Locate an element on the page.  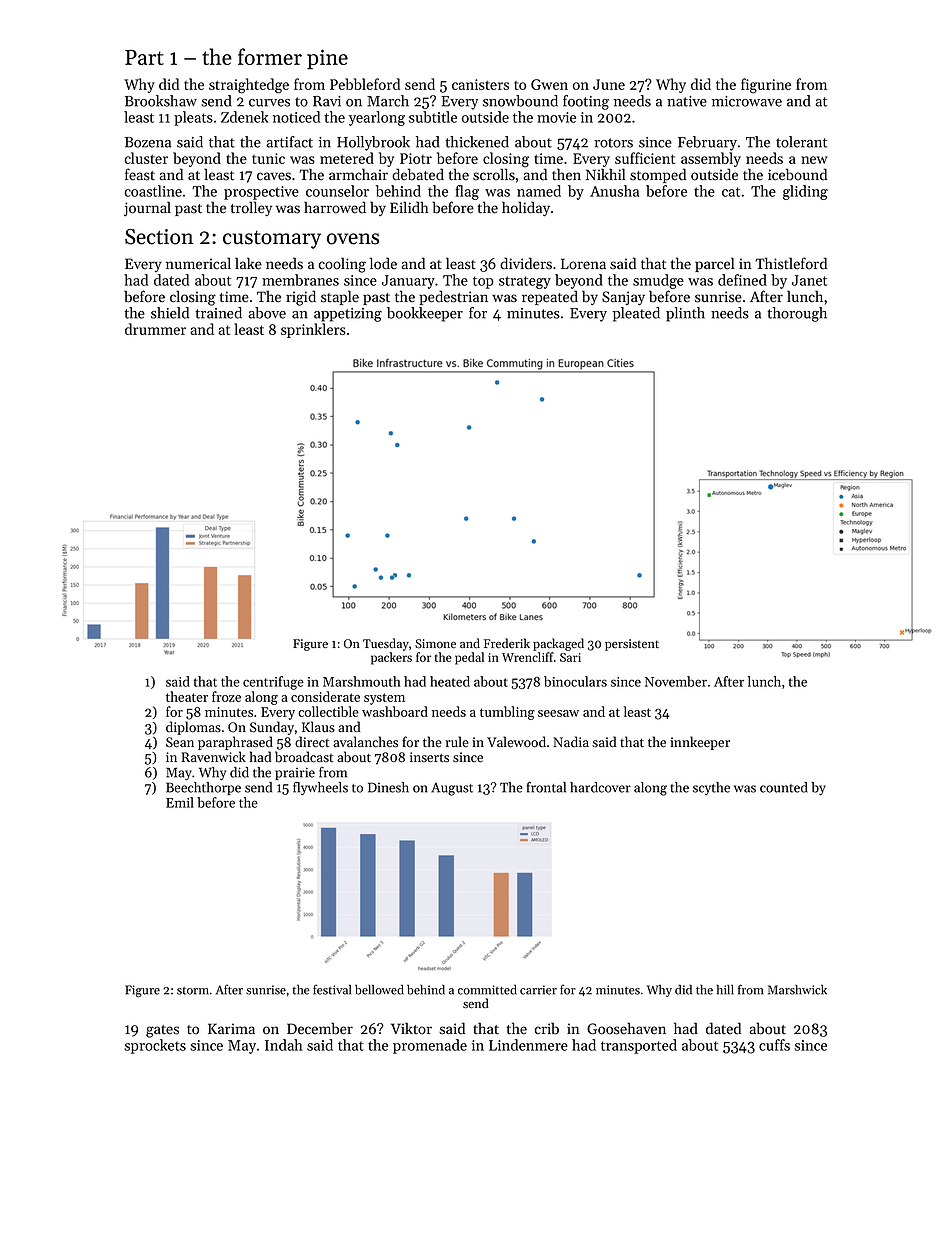
transported is located at coordinates (639, 1046).
